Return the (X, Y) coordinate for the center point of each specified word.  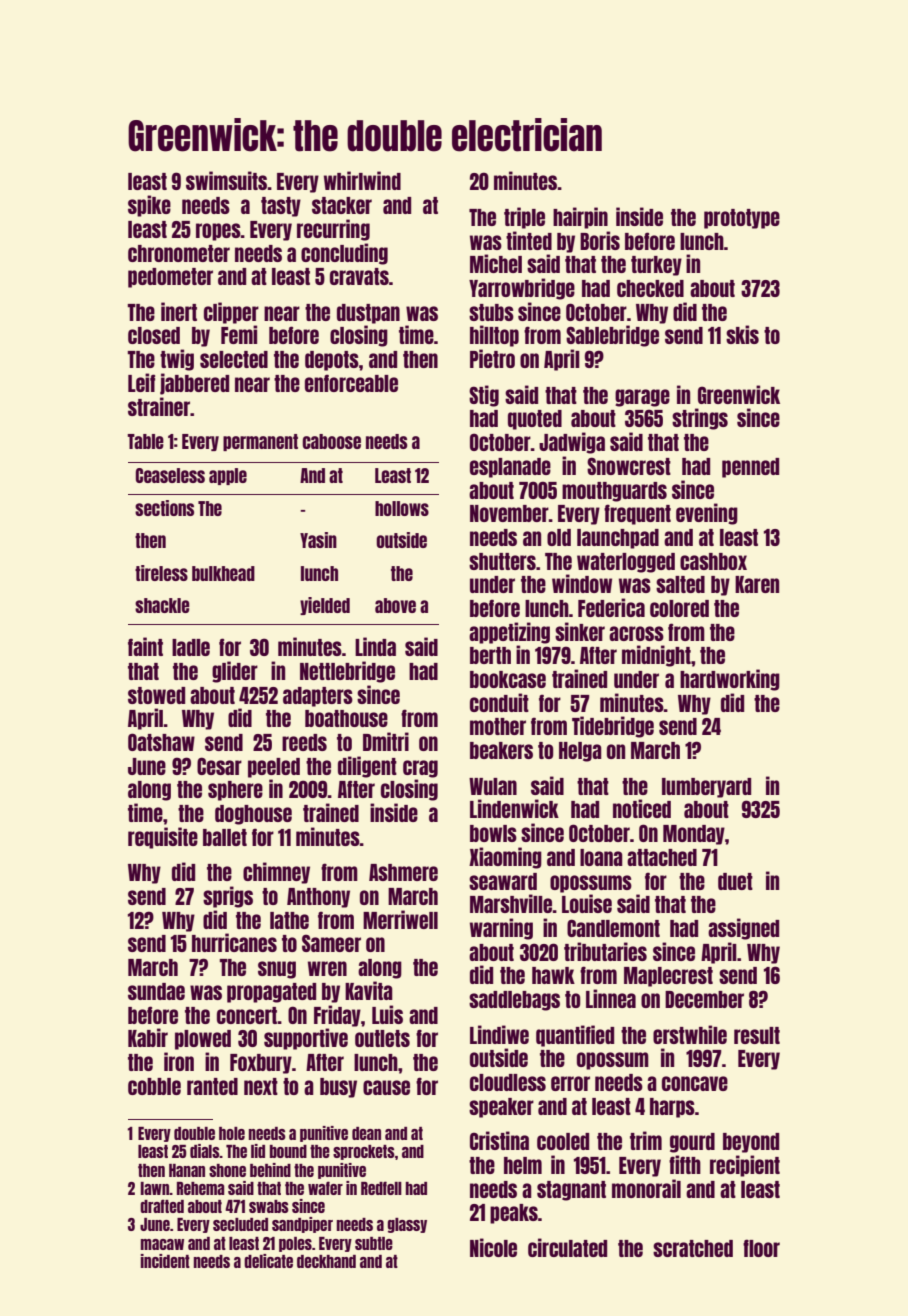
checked (650, 288)
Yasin (318, 540)
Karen (757, 584)
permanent (260, 442)
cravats (359, 276)
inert (179, 311)
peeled (274, 768)
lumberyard (706, 788)
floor (761, 1248)
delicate (268, 1261)
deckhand (326, 1261)
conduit (499, 702)
